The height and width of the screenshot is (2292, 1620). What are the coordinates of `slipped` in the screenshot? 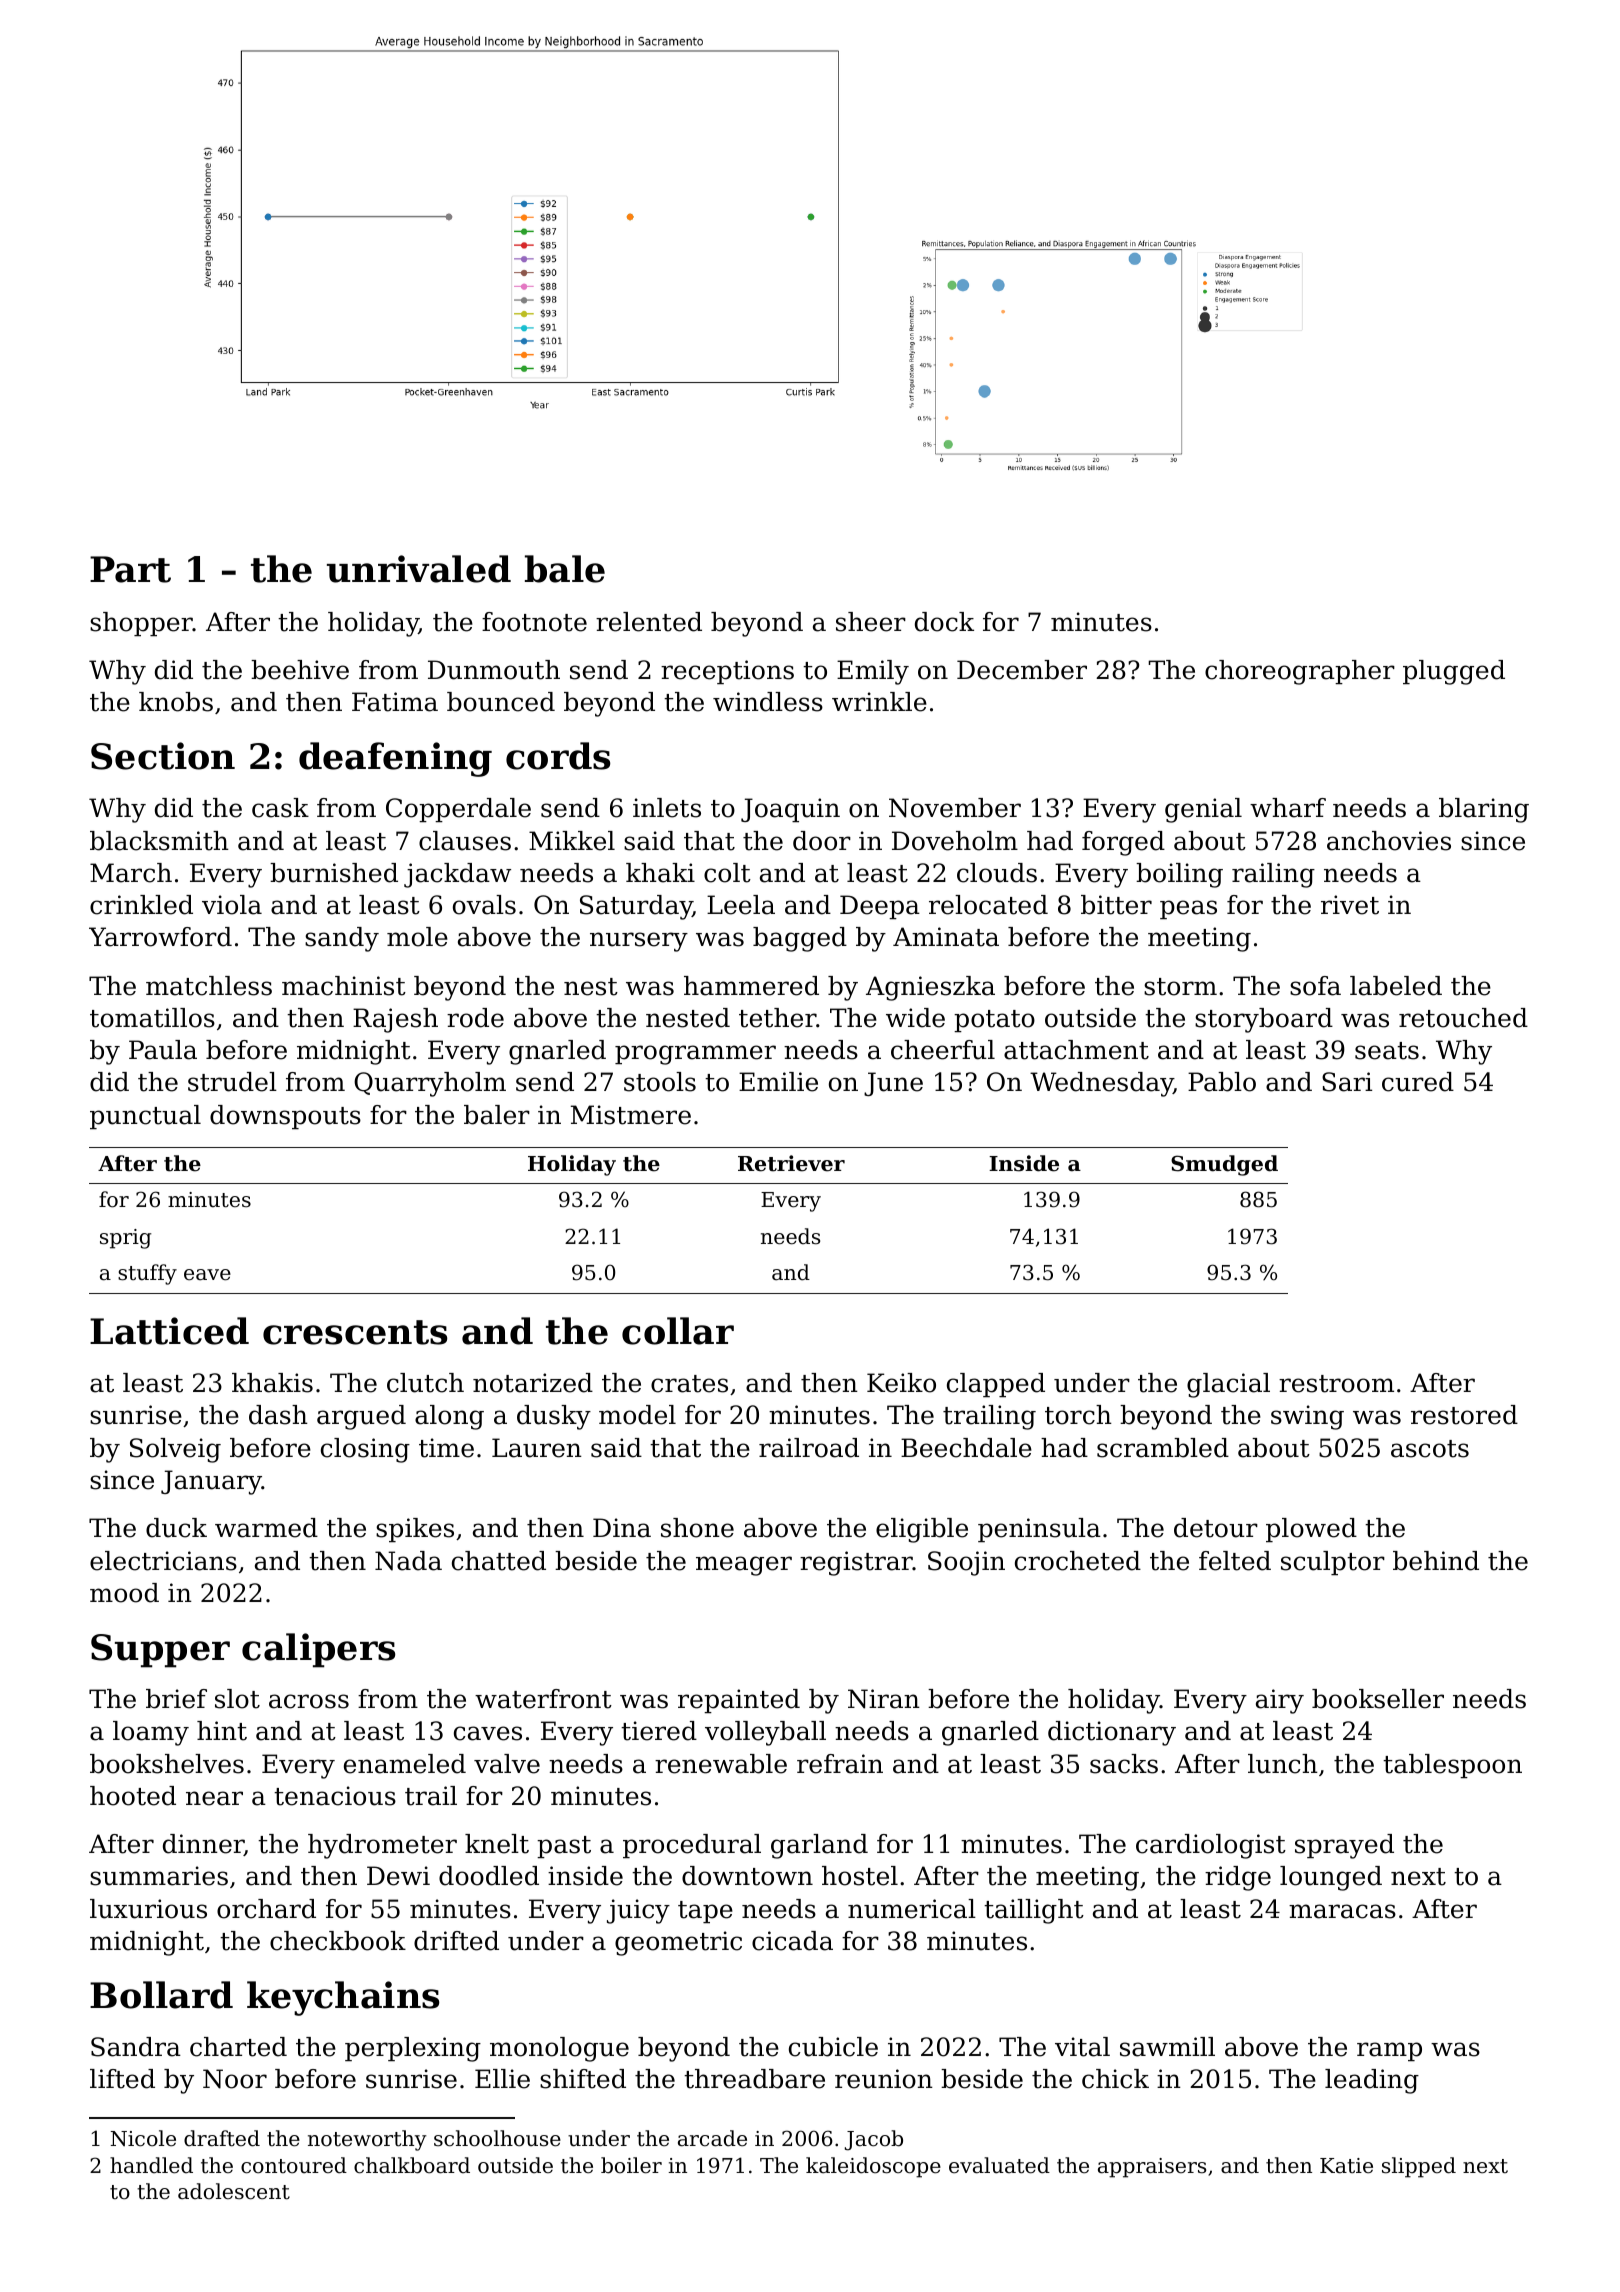 It's located at (1419, 2167).
